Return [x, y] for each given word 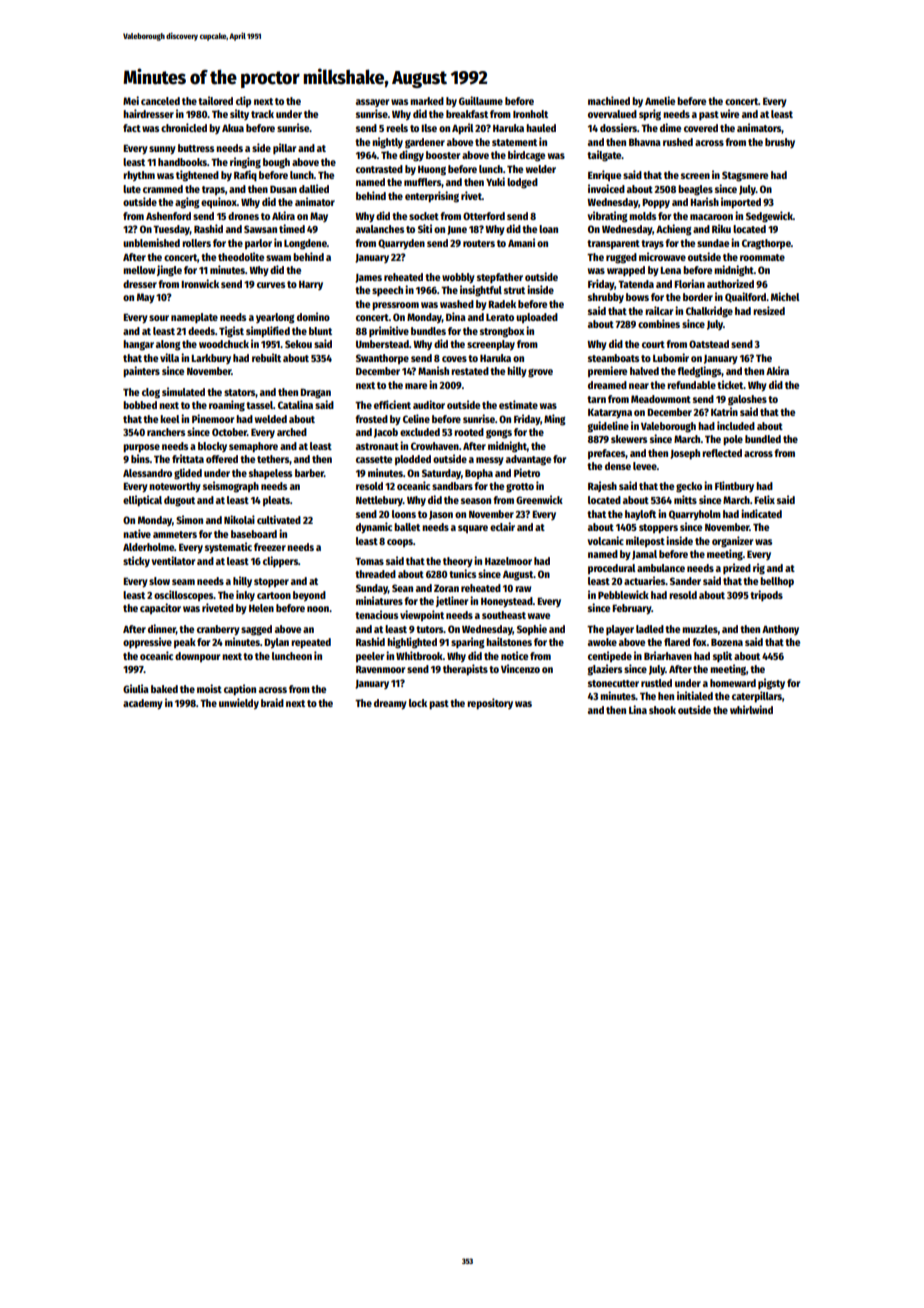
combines [659, 323]
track [262, 114]
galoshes [747, 400]
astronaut [377, 446]
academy [143, 704]
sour [159, 318]
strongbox [502, 332]
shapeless [270, 474]
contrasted [379, 169]
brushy [780, 143]
